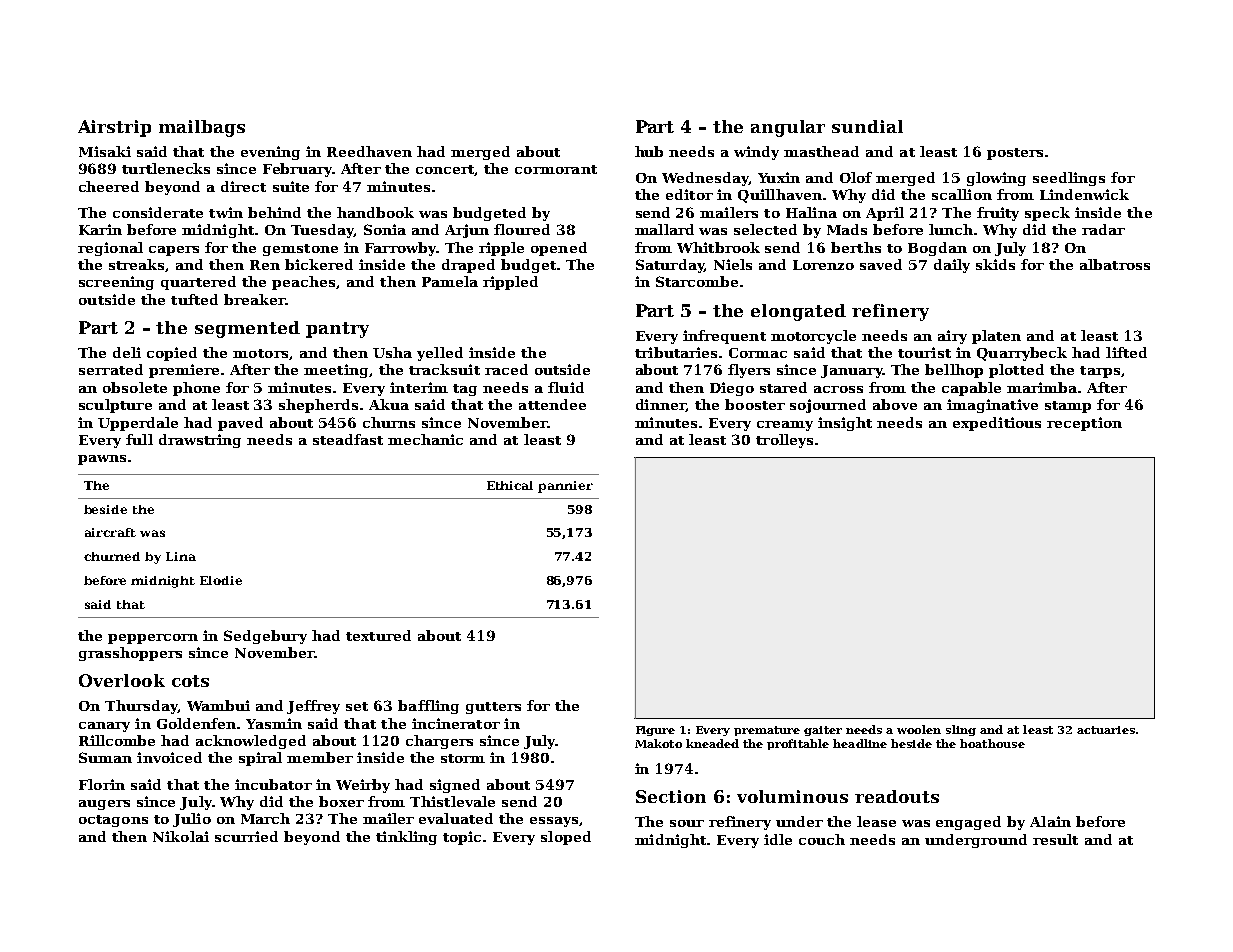  Describe the element at coordinates (676, 352) in the screenshot. I see `tributaries` at that location.
